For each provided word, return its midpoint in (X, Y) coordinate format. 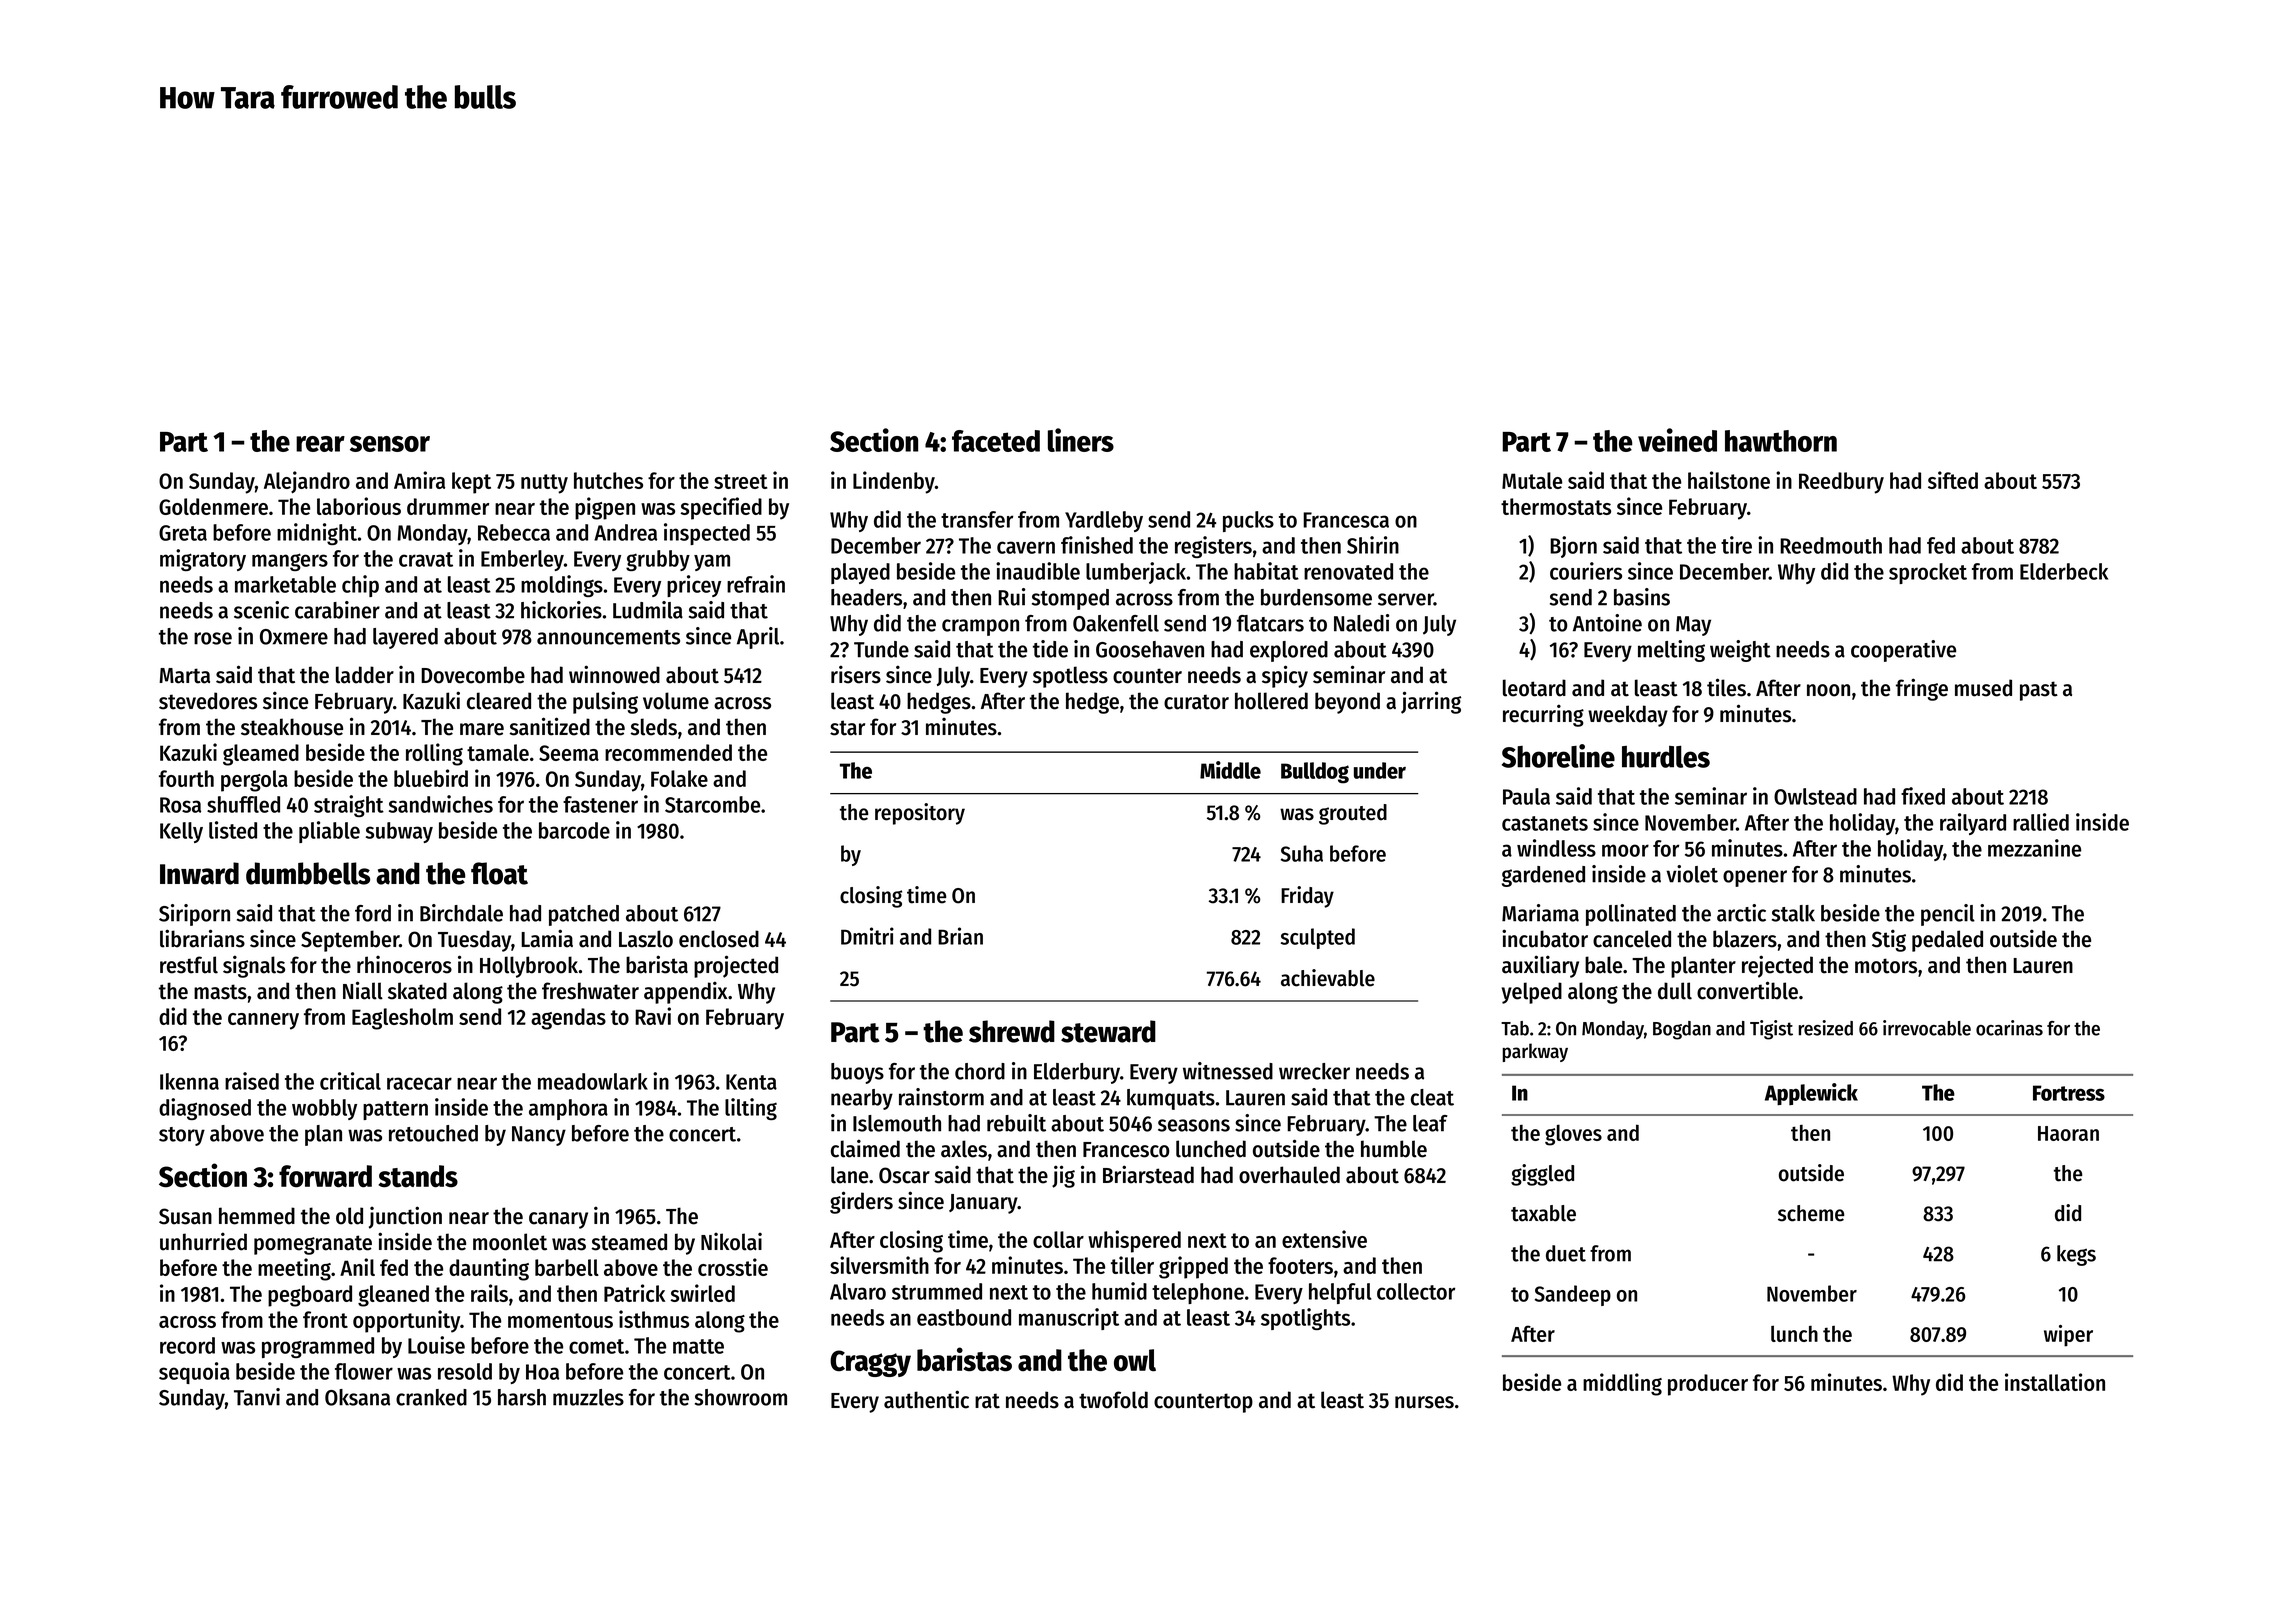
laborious (359, 506)
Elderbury (1077, 1073)
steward (1108, 1031)
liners (1081, 440)
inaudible (1038, 571)
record (187, 1345)
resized (1825, 1028)
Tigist (1771, 1030)
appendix (685, 992)
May (1693, 626)
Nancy (539, 1136)
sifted (1953, 480)
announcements (608, 637)
